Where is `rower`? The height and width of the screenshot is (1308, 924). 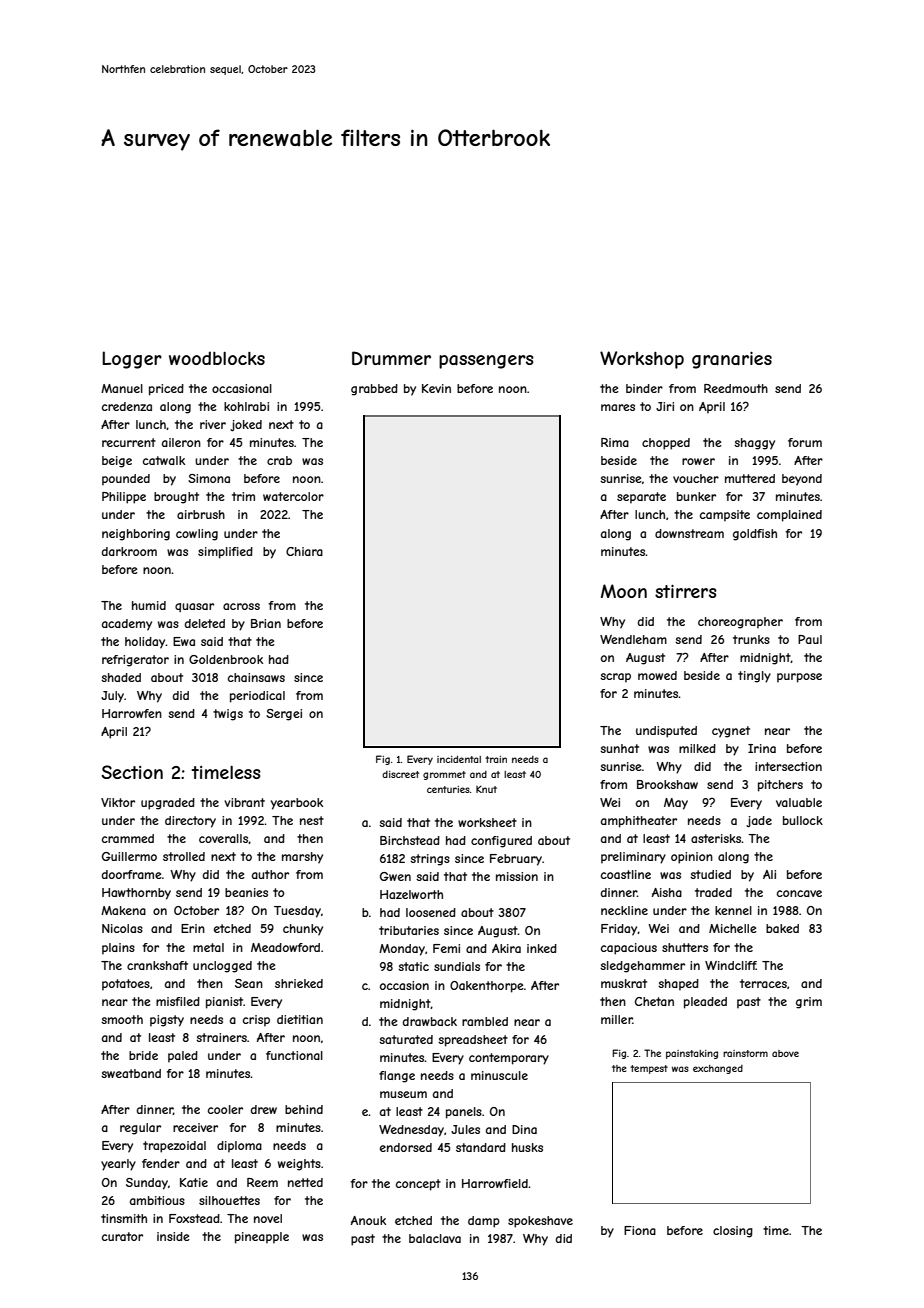 rower is located at coordinates (698, 461).
